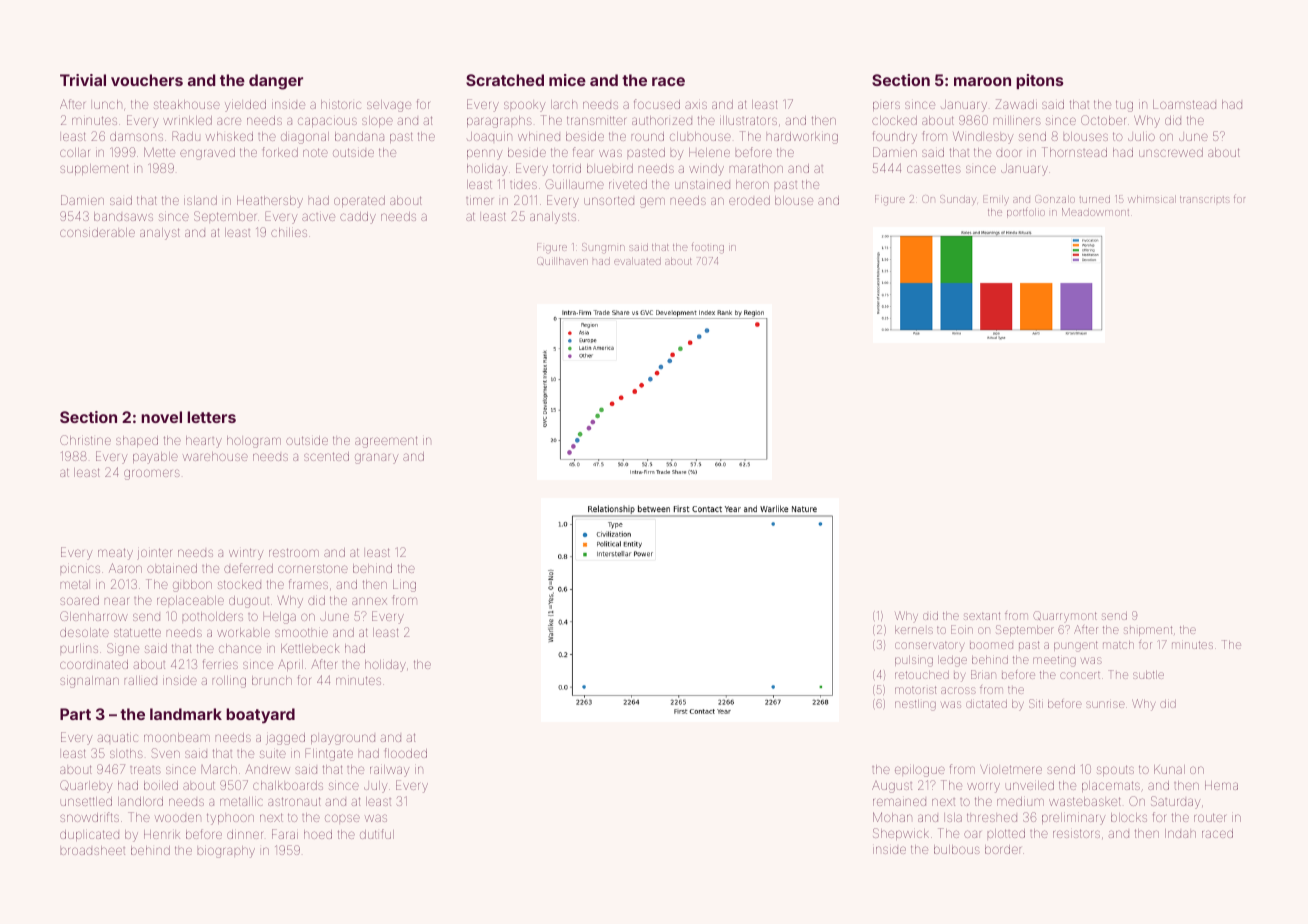  What do you see at coordinates (574, 184) in the screenshot?
I see `Guillaume` at bounding box center [574, 184].
